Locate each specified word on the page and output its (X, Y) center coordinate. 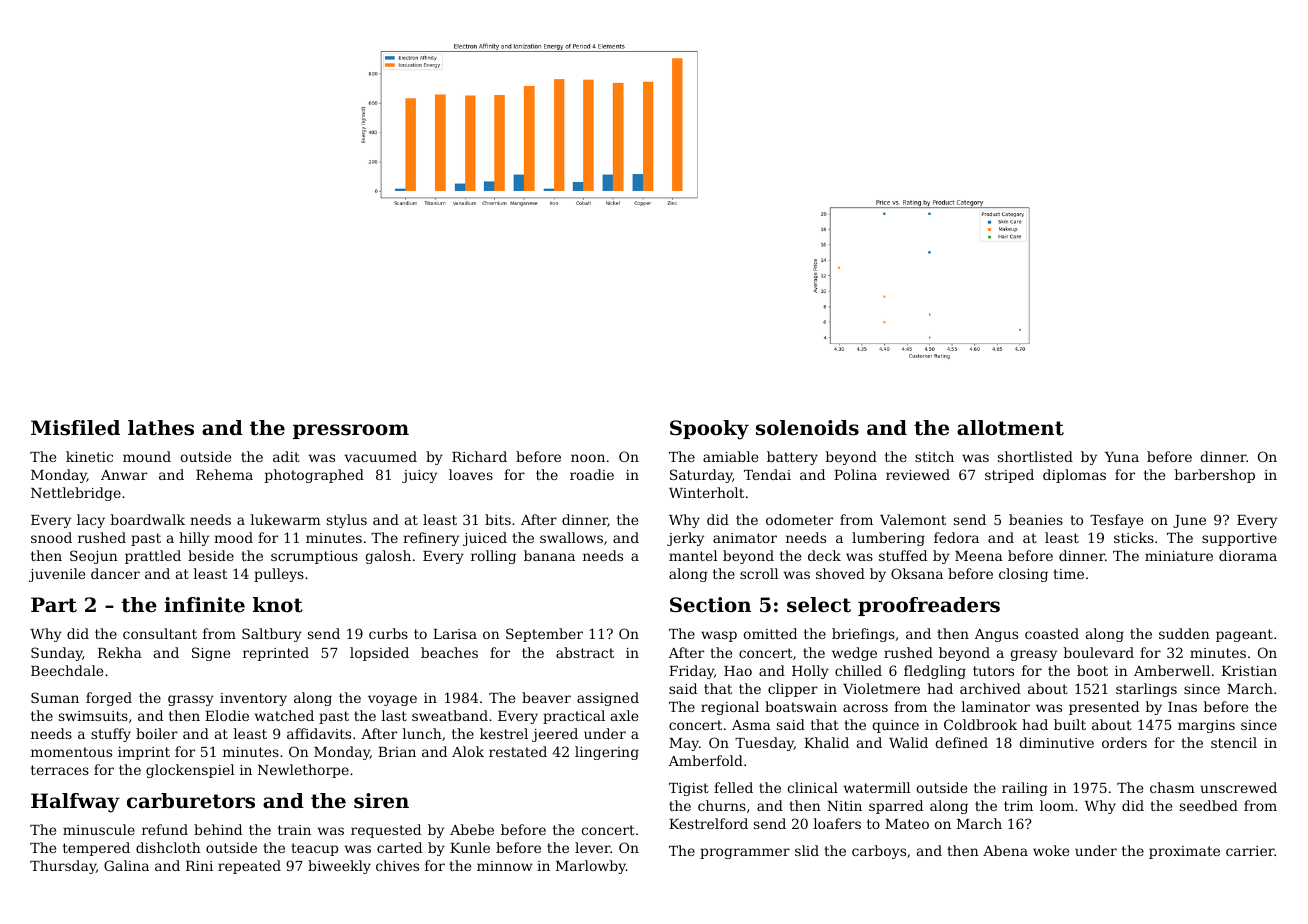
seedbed (1209, 805)
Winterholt (706, 492)
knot (278, 605)
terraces (60, 770)
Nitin (844, 806)
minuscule (99, 829)
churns (722, 805)
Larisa (455, 634)
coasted (1052, 633)
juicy (419, 476)
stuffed (903, 555)
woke (1051, 850)
